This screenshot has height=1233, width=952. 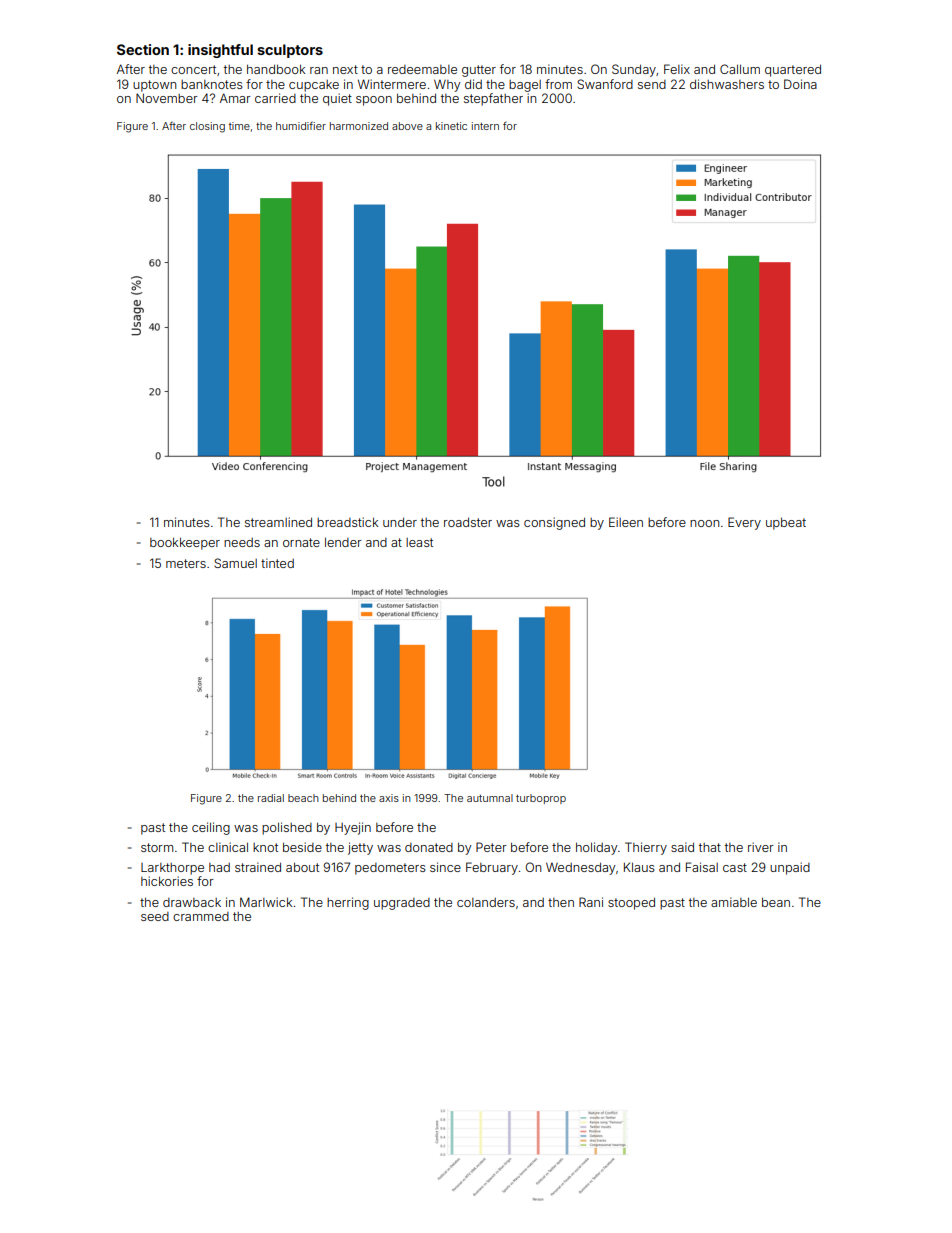 I want to click on roadster, so click(x=468, y=522).
